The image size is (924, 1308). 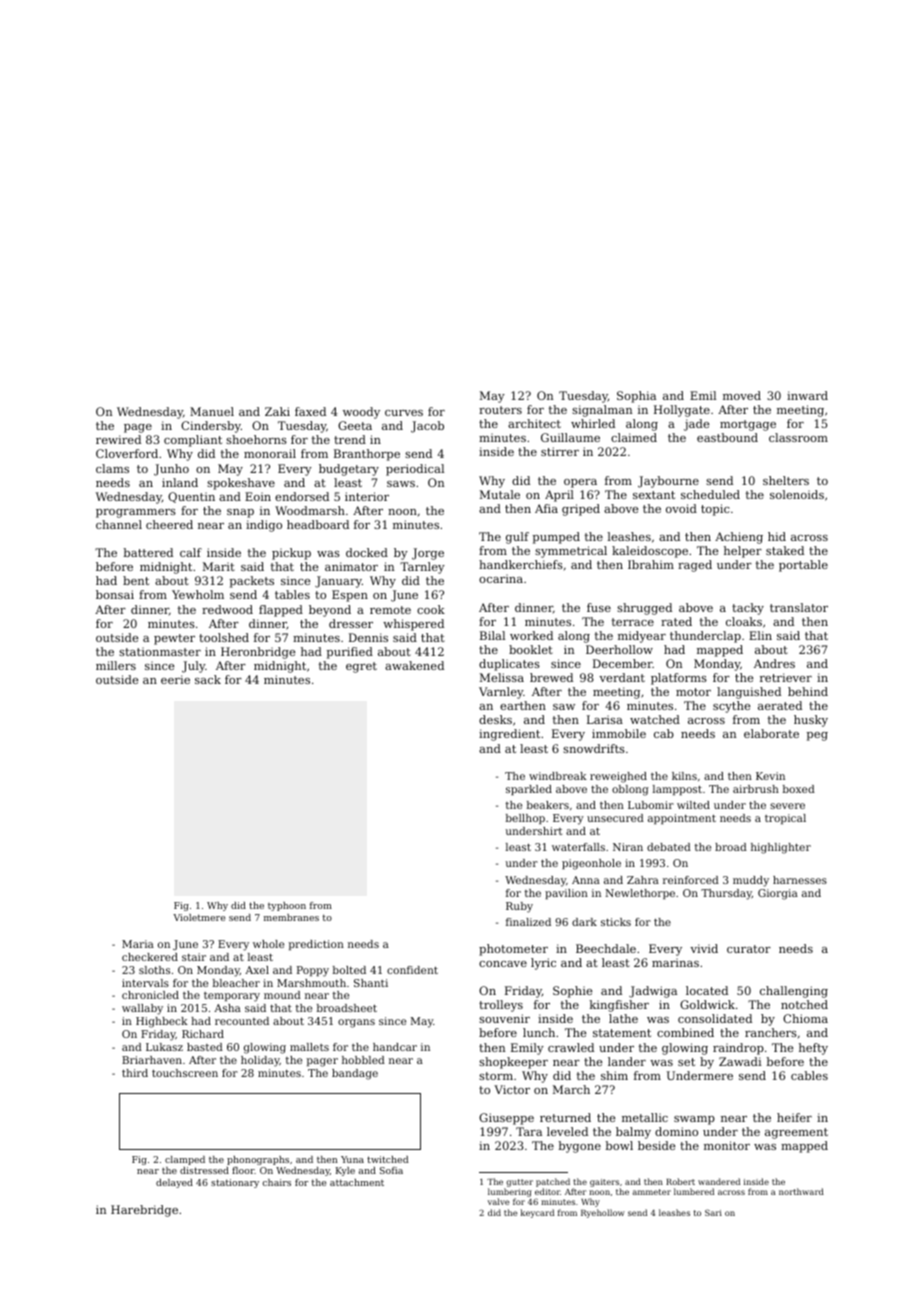 I want to click on toolshed, so click(x=224, y=637).
